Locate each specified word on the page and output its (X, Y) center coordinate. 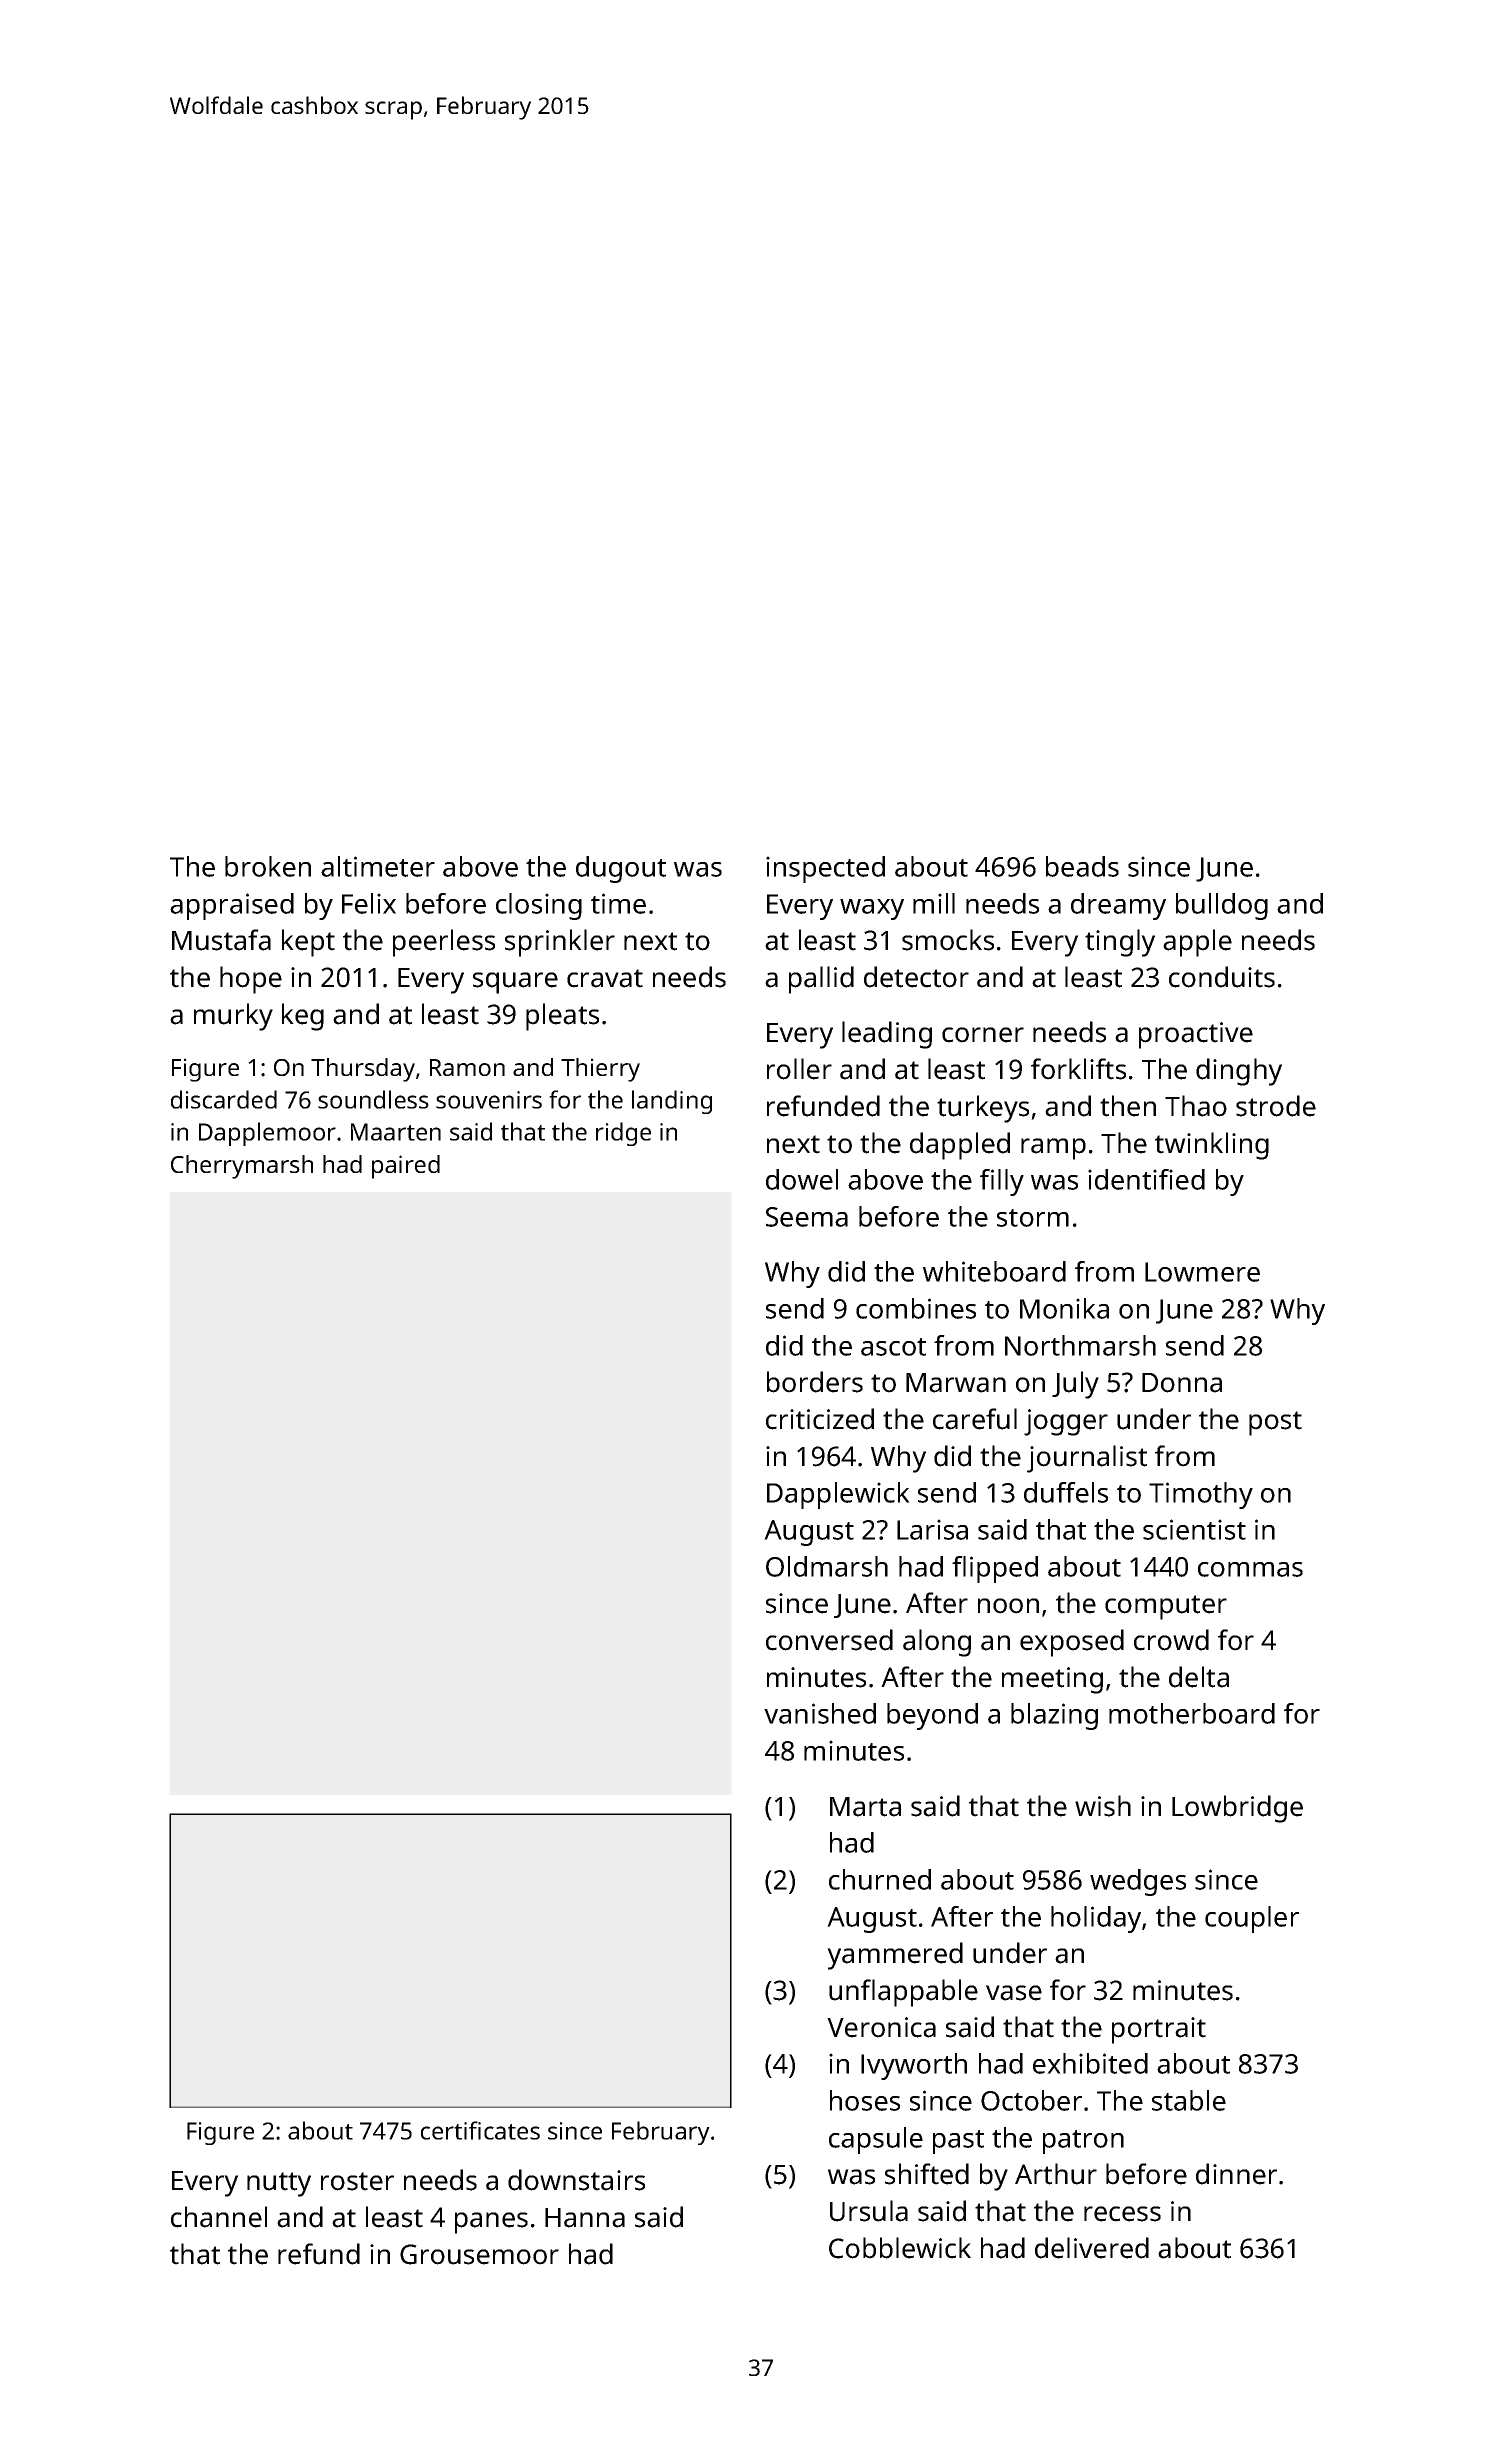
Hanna (585, 2218)
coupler (1252, 1919)
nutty (279, 2184)
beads (1082, 866)
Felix (369, 903)
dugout (621, 869)
